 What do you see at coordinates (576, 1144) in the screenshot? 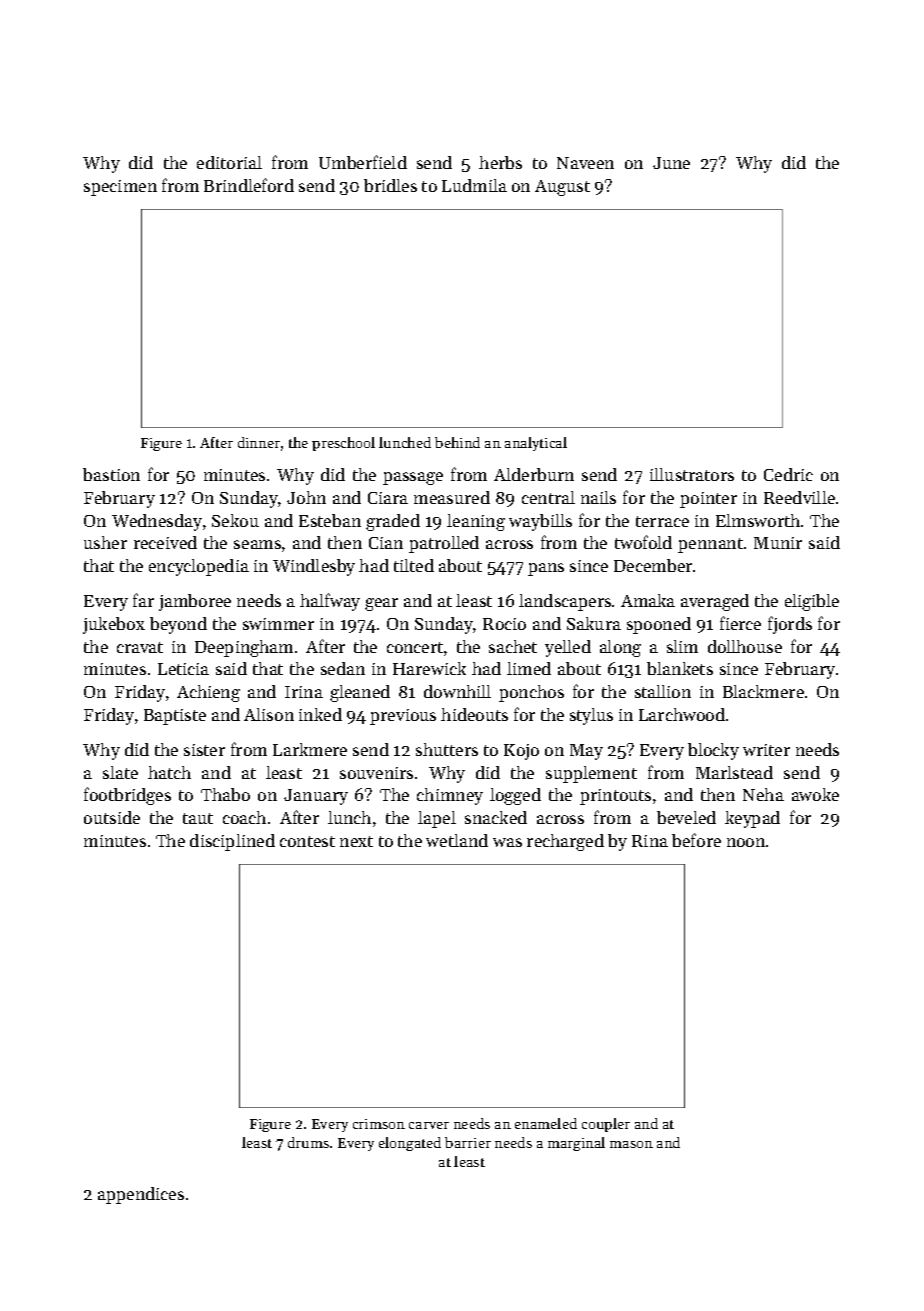
I see `marginal` at bounding box center [576, 1144].
